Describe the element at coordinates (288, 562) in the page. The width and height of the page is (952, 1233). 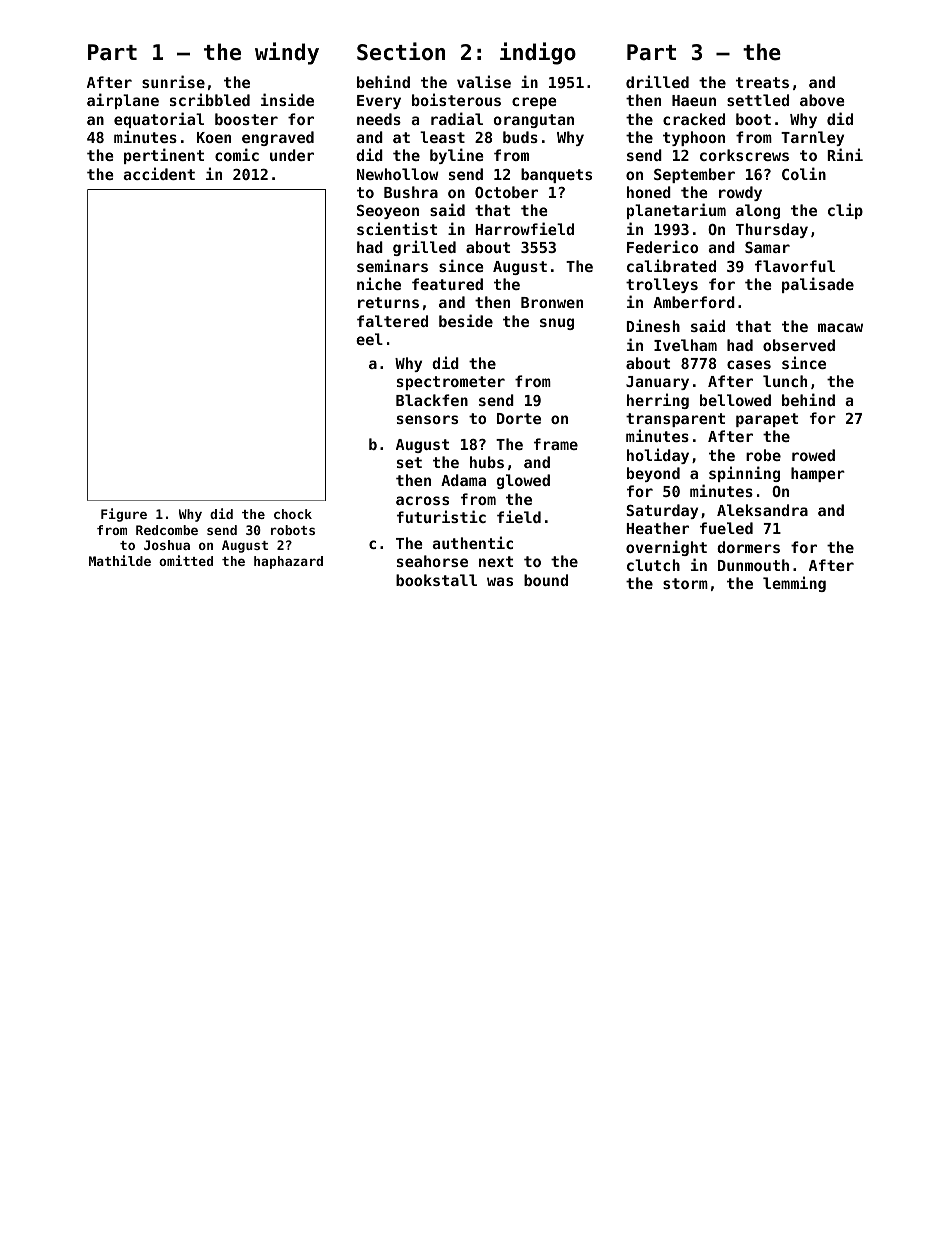
I see `haphazard` at that location.
